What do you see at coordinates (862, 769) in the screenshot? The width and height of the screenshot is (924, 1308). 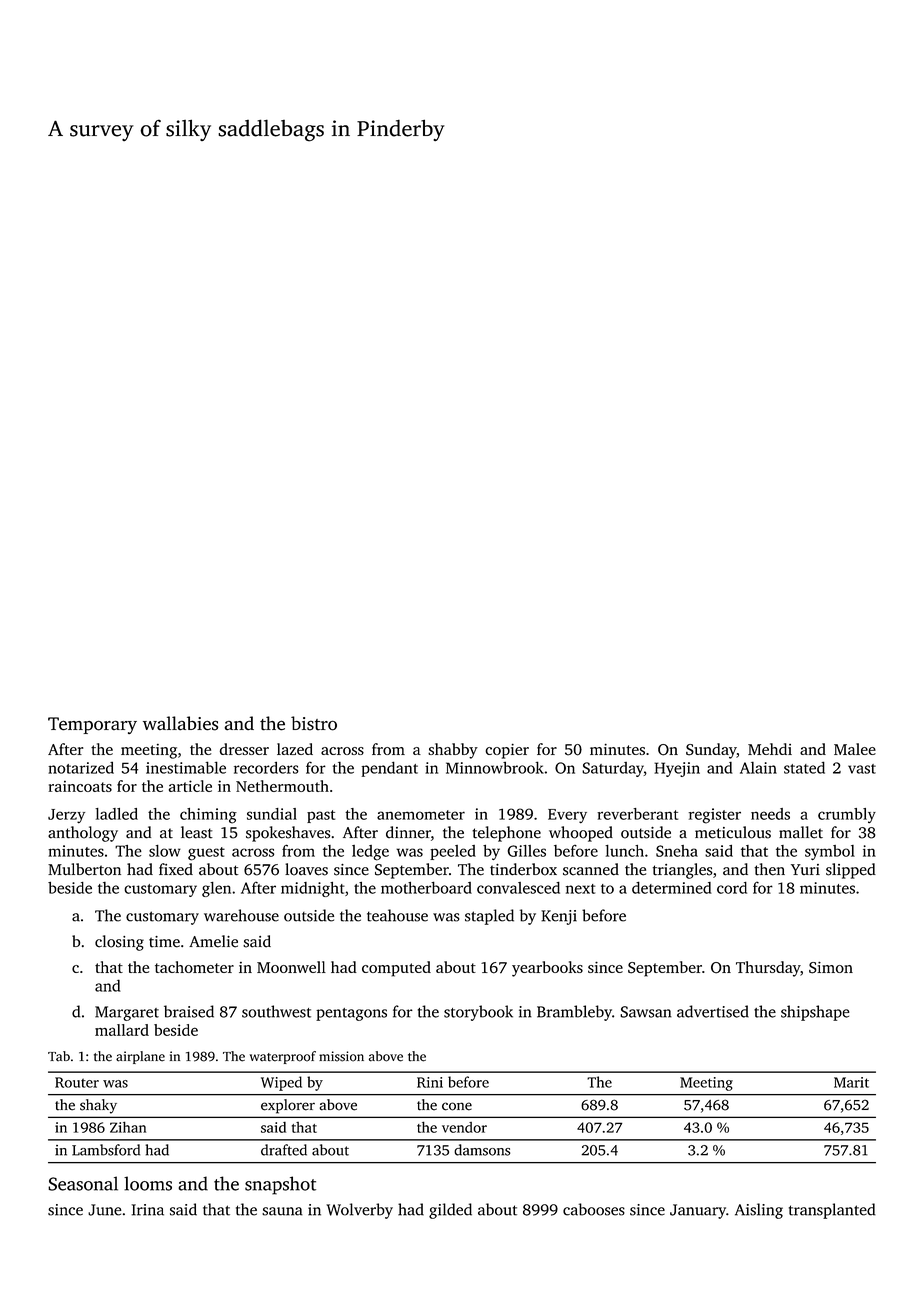 I see `vast` at bounding box center [862, 769].
